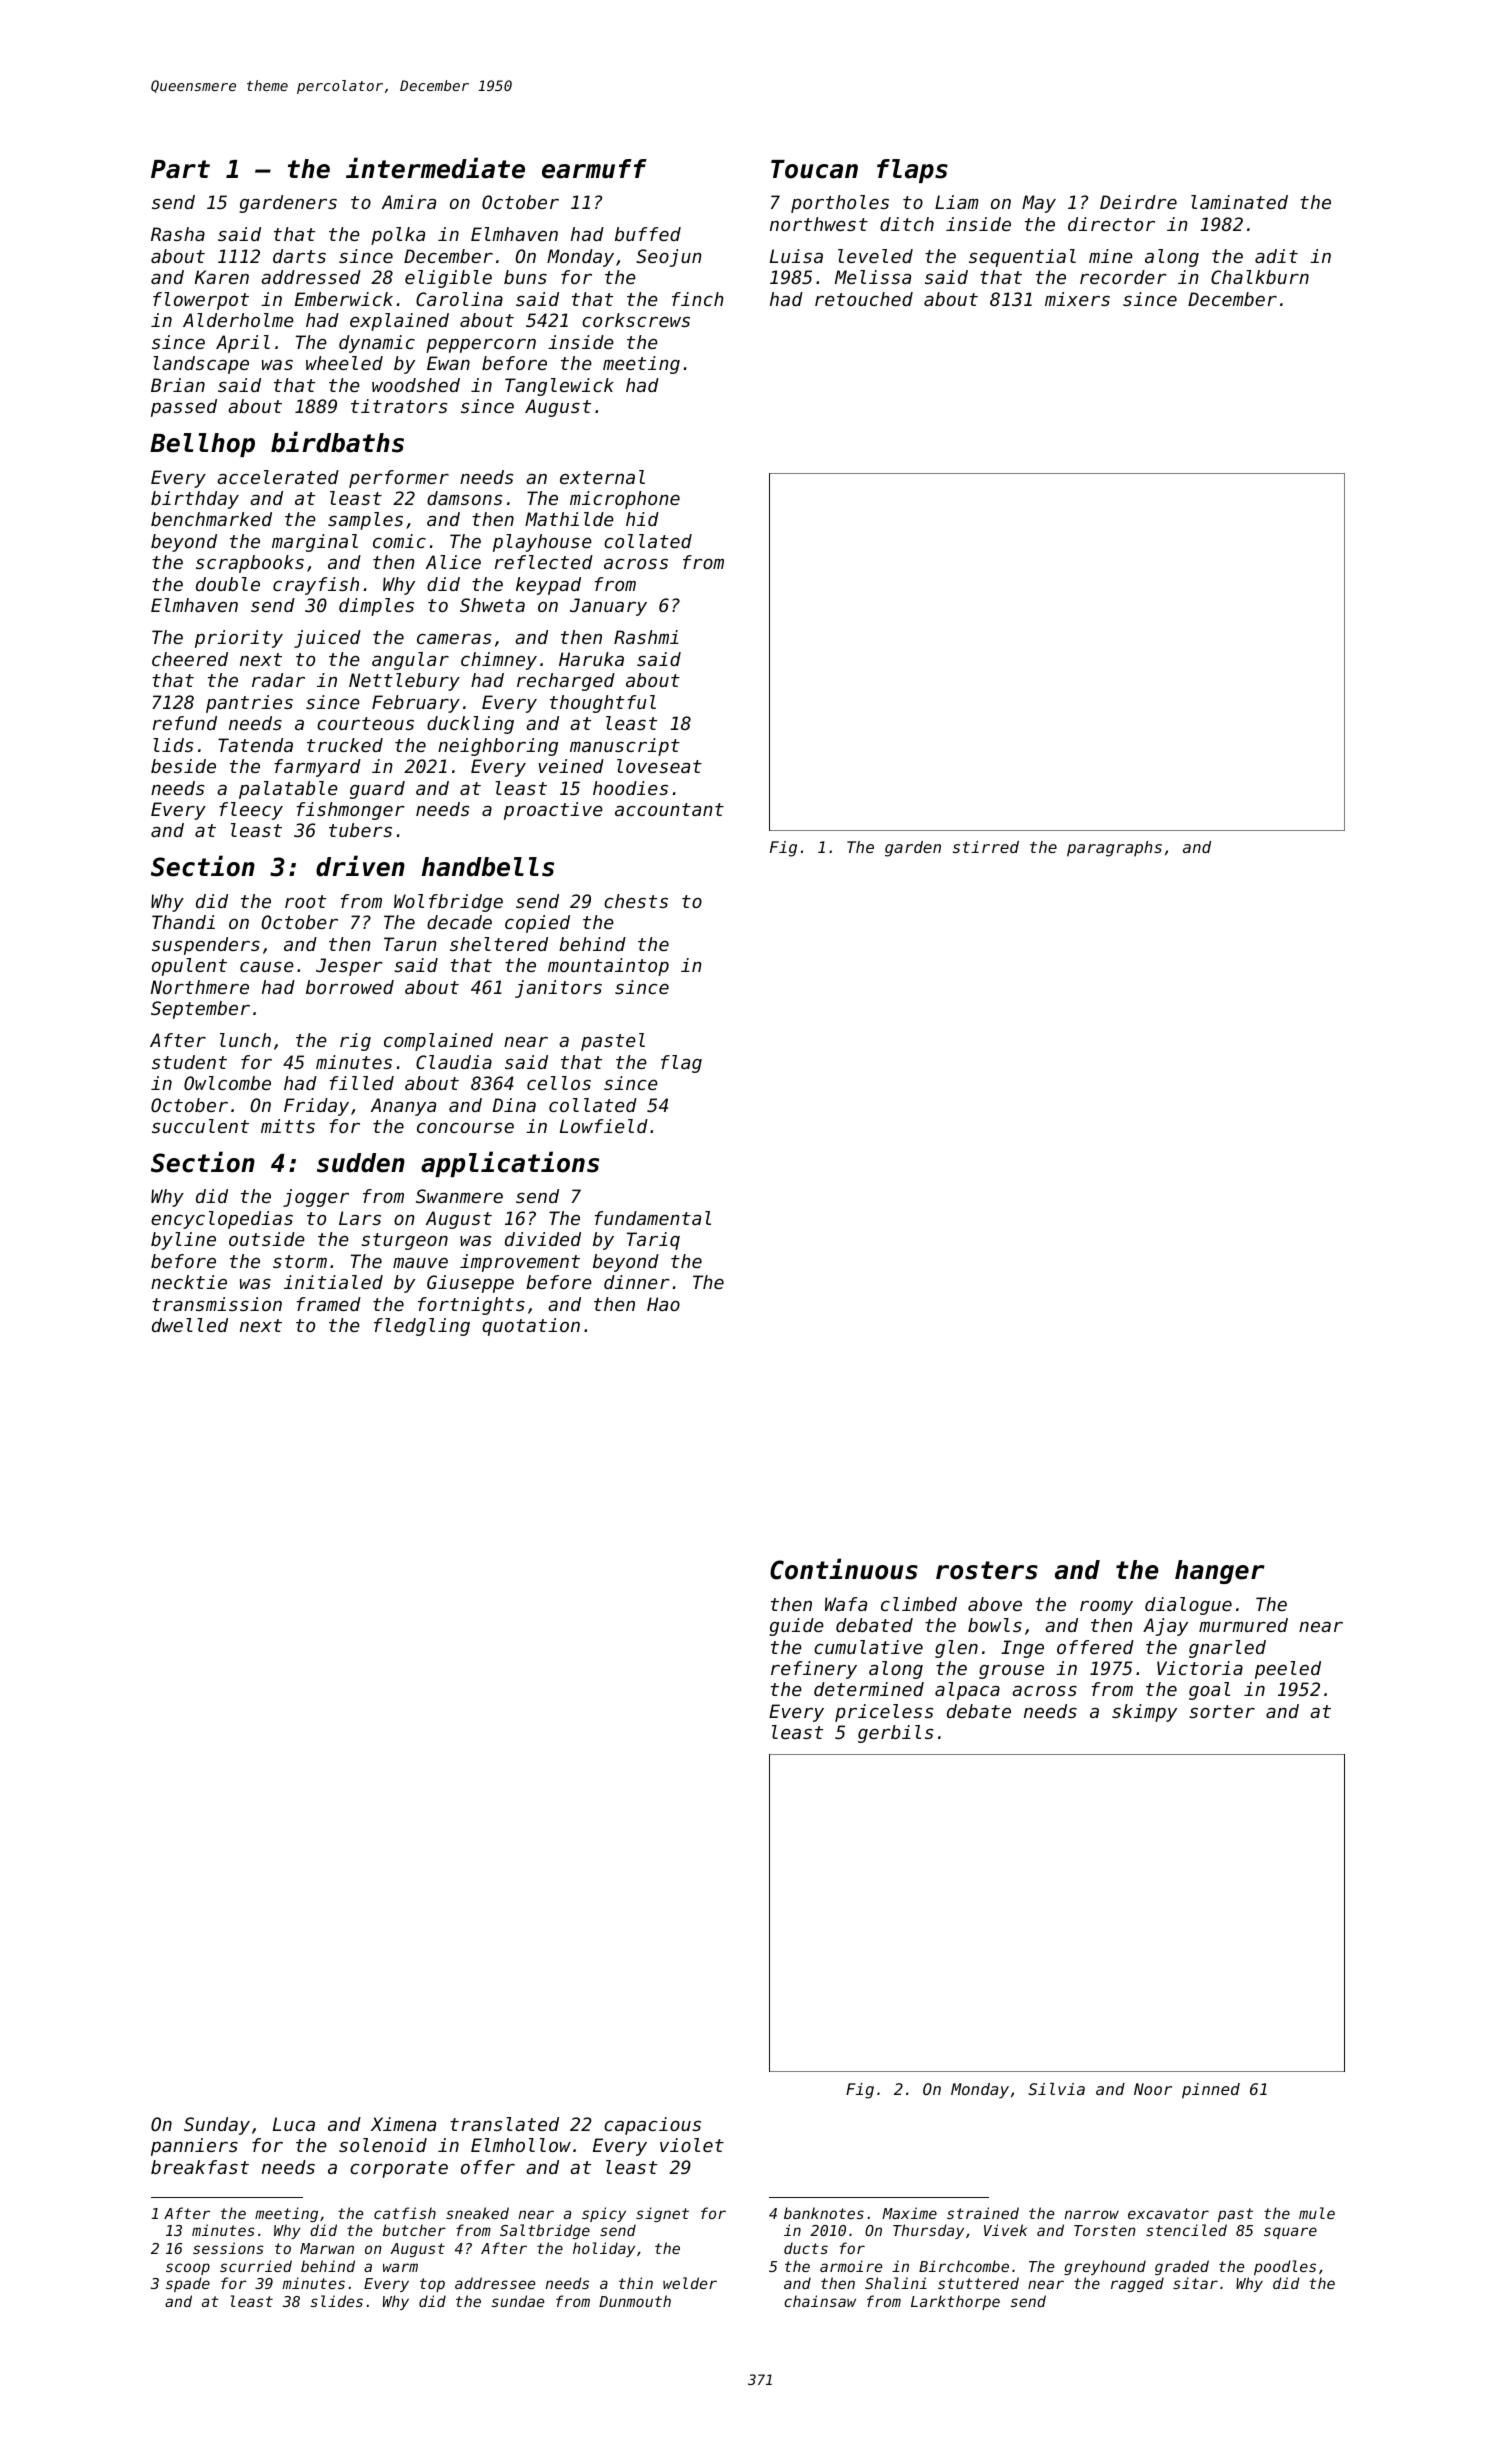  Describe the element at coordinates (1243, 1625) in the screenshot. I see `murmured` at that location.
